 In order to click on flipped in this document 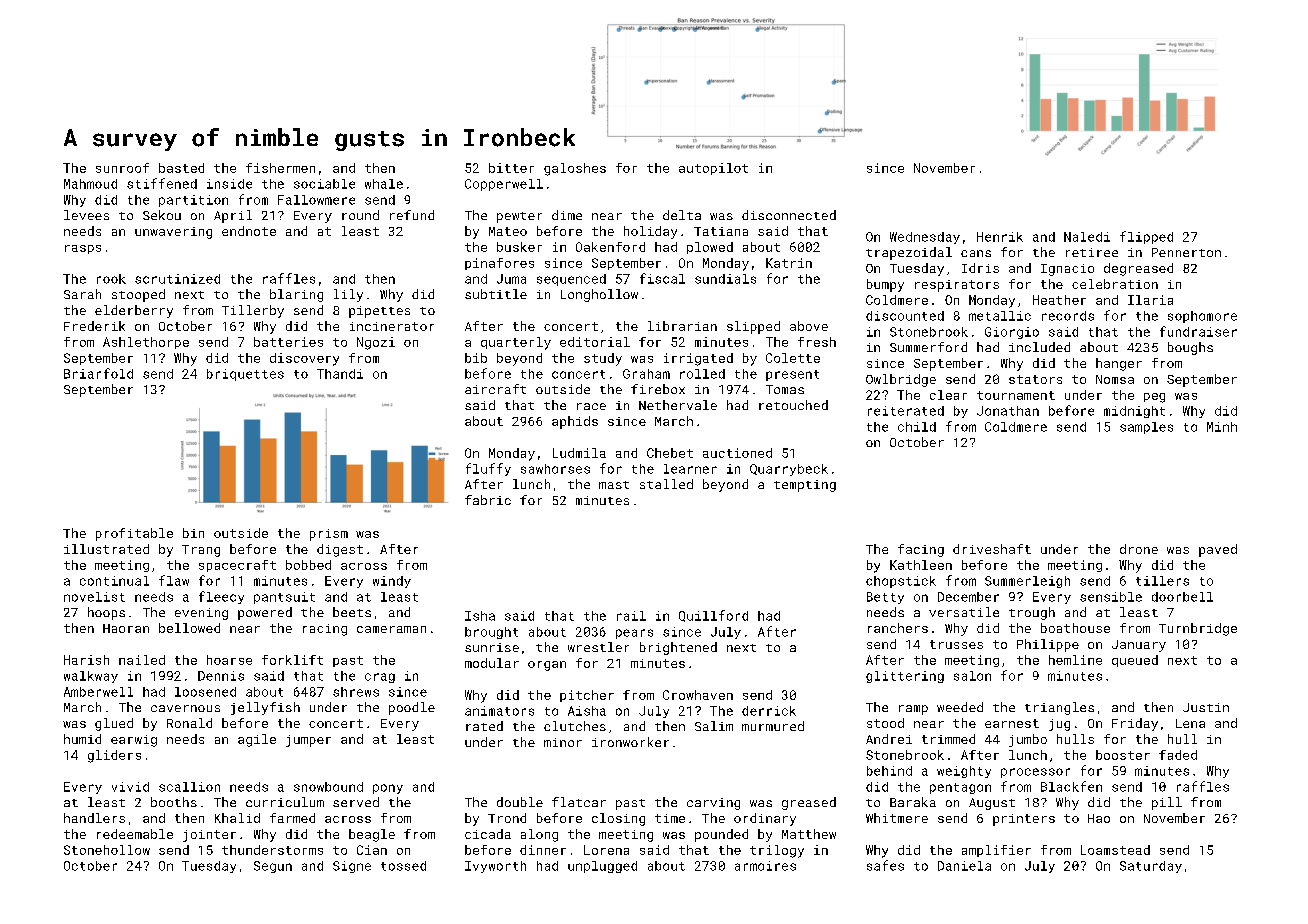, I will do `click(1146, 237)`.
